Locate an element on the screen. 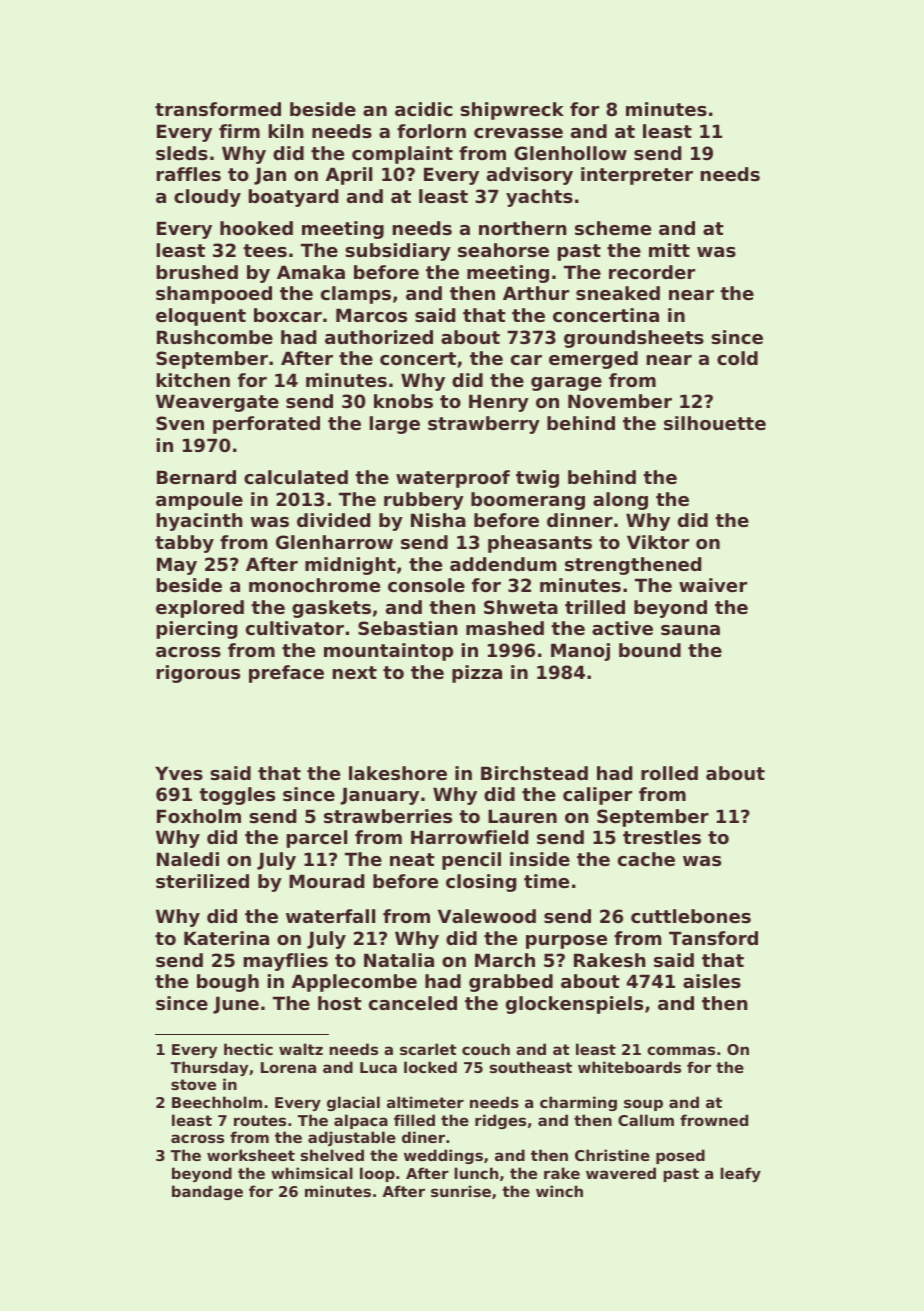 The height and width of the screenshot is (1311, 924). grabbed is located at coordinates (511, 983).
